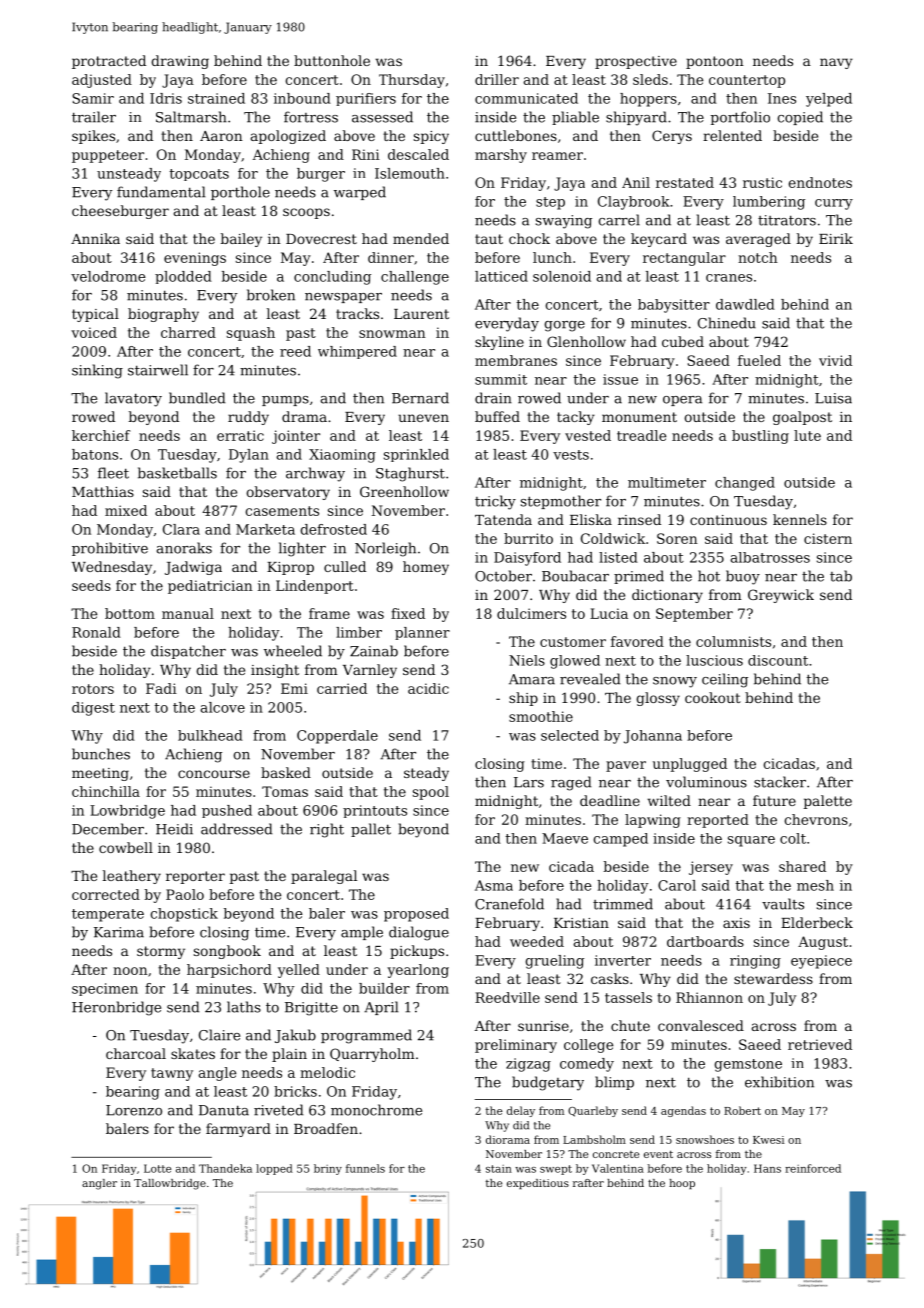 The width and height of the image is (924, 1308). Describe the element at coordinates (428, 688) in the image. I see `acidic` at that location.
